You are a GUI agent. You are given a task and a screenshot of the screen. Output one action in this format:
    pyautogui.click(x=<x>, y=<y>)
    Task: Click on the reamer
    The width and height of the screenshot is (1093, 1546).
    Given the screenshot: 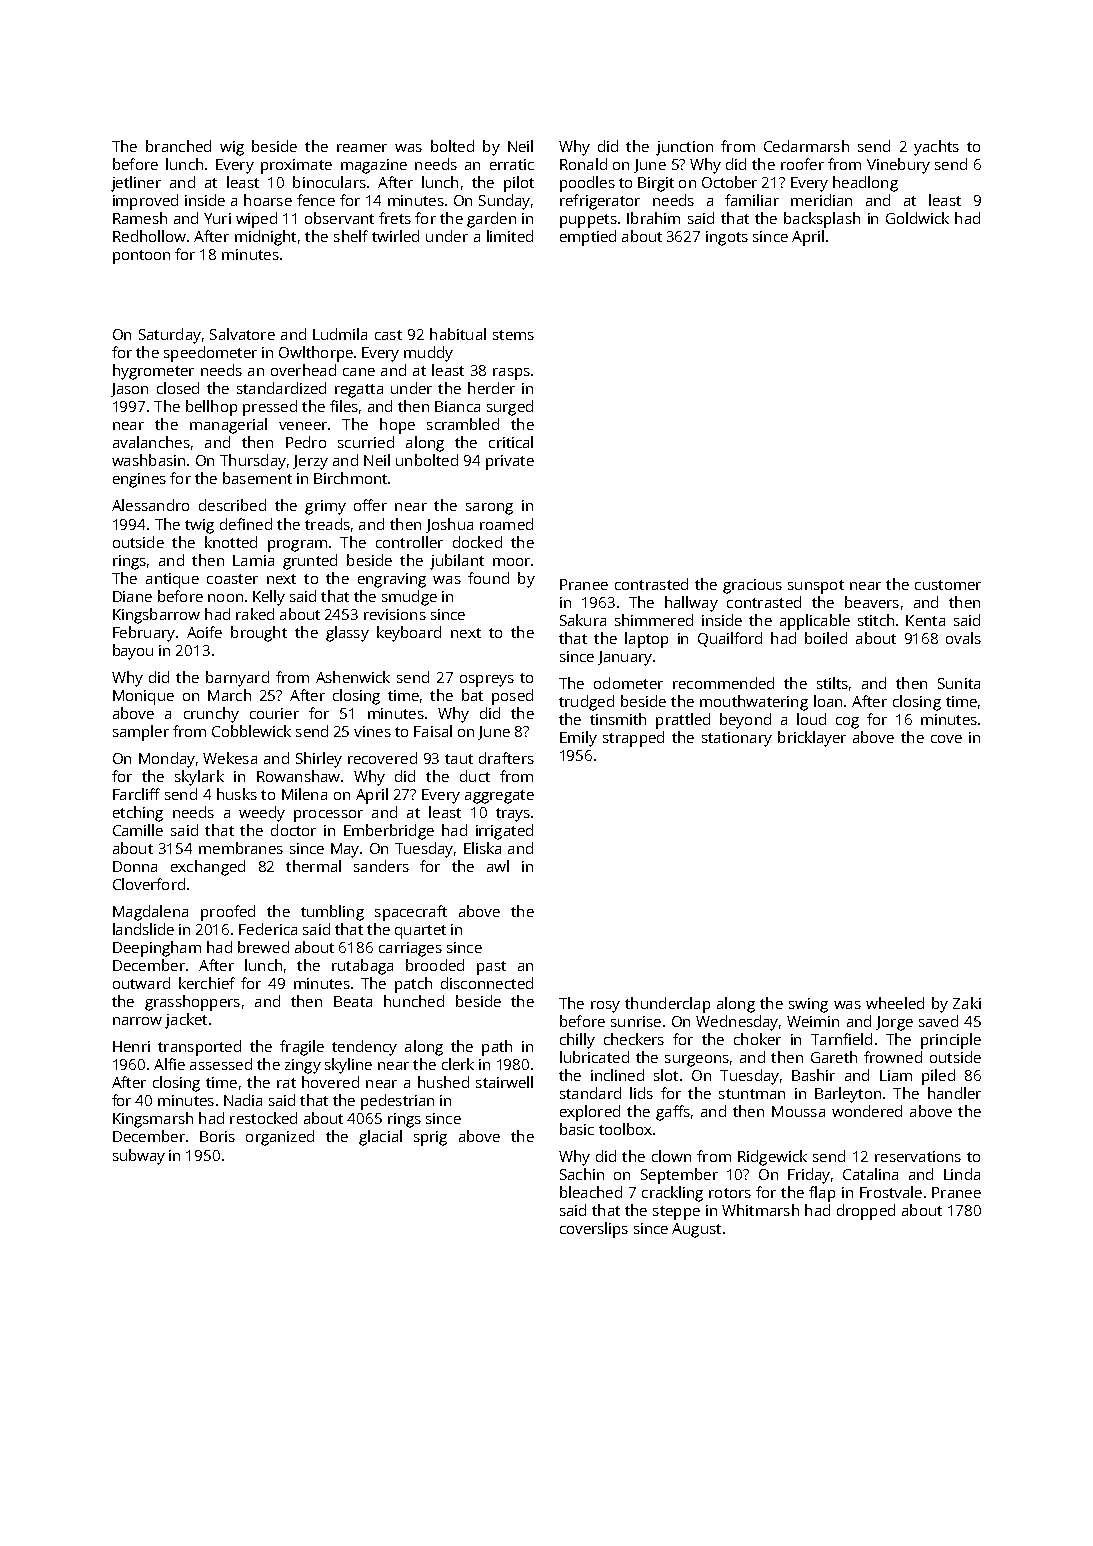 What is the action you would take?
    pyautogui.click(x=362, y=148)
